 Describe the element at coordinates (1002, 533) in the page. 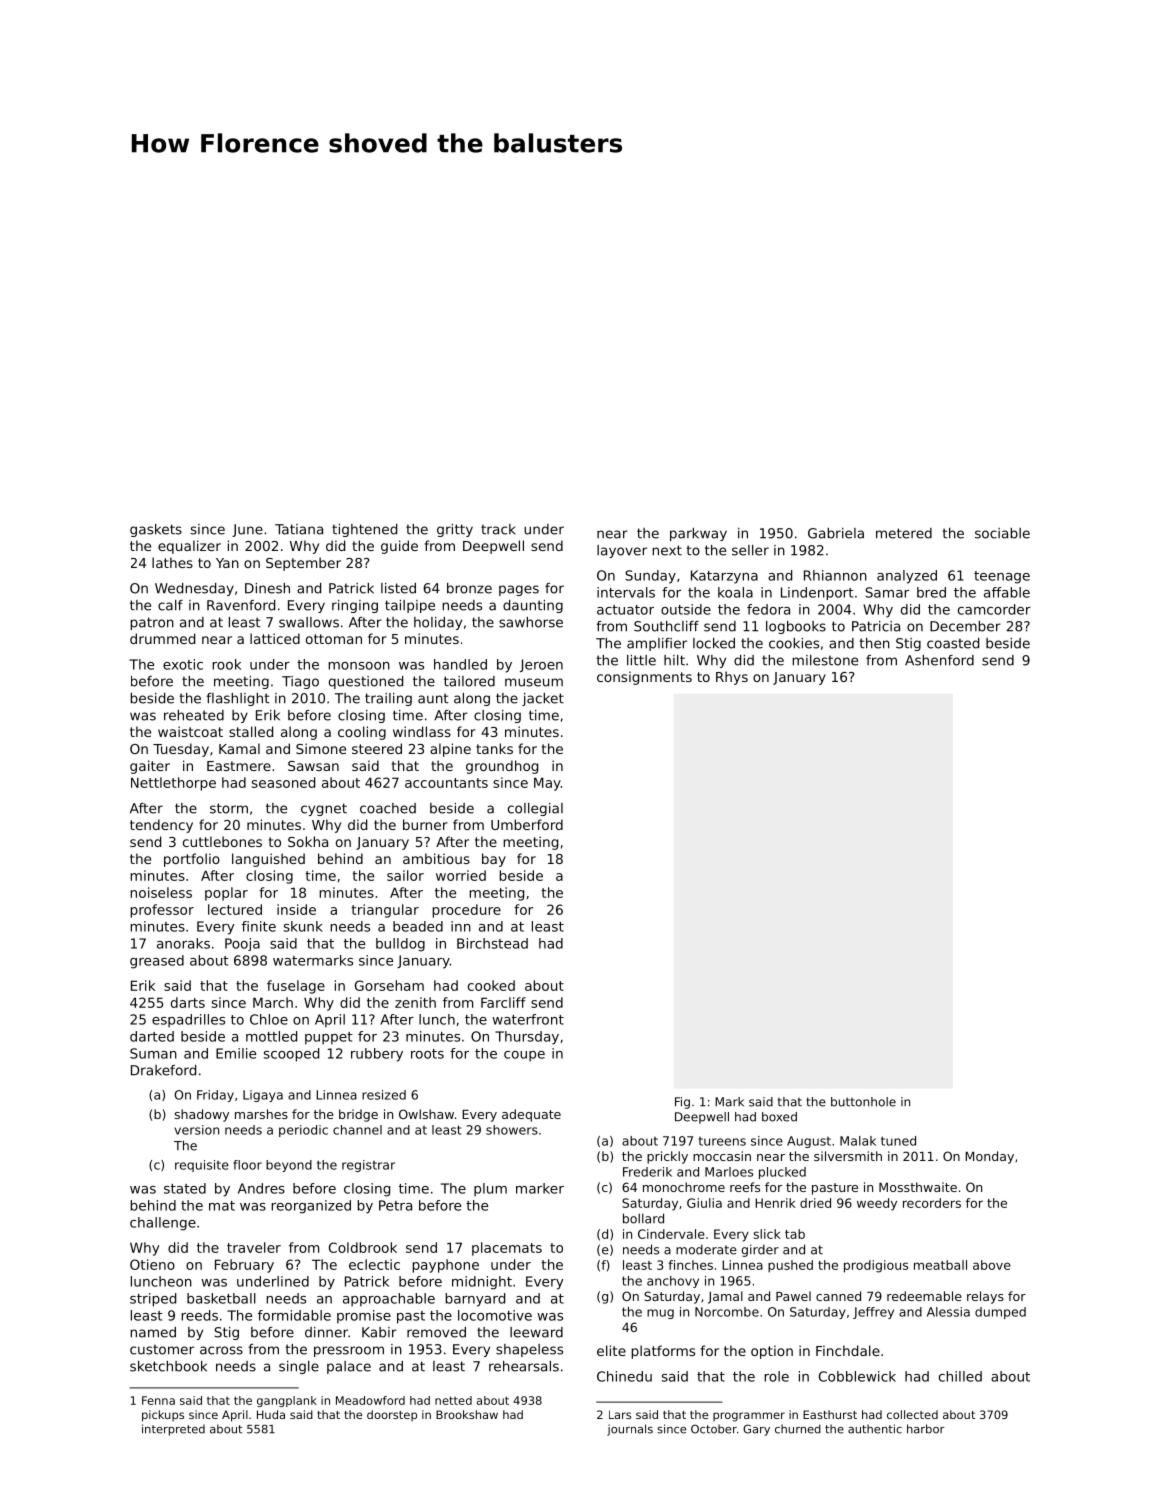

I see `sociable` at that location.
